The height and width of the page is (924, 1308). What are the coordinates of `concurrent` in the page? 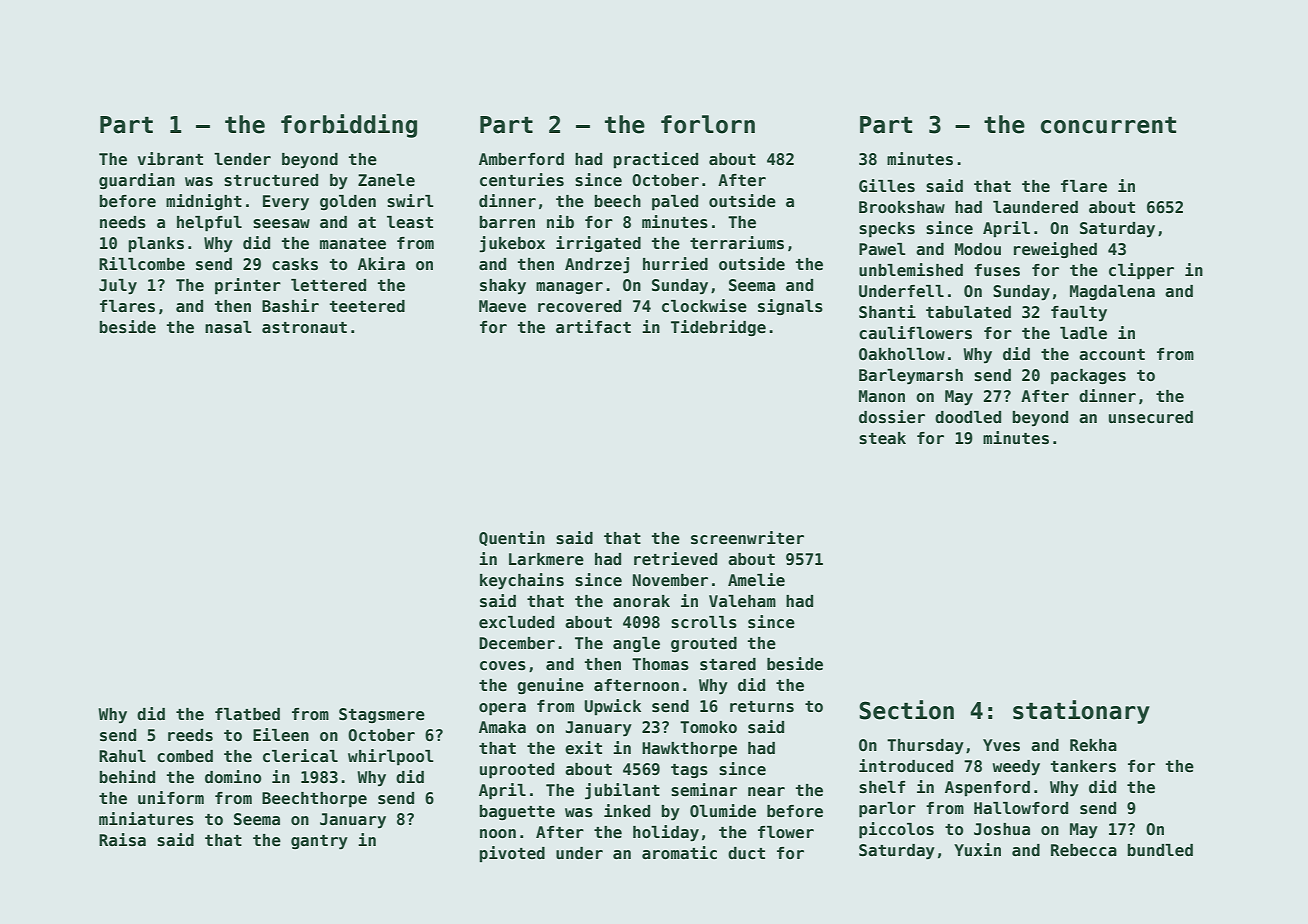 It's located at (1108, 125).
